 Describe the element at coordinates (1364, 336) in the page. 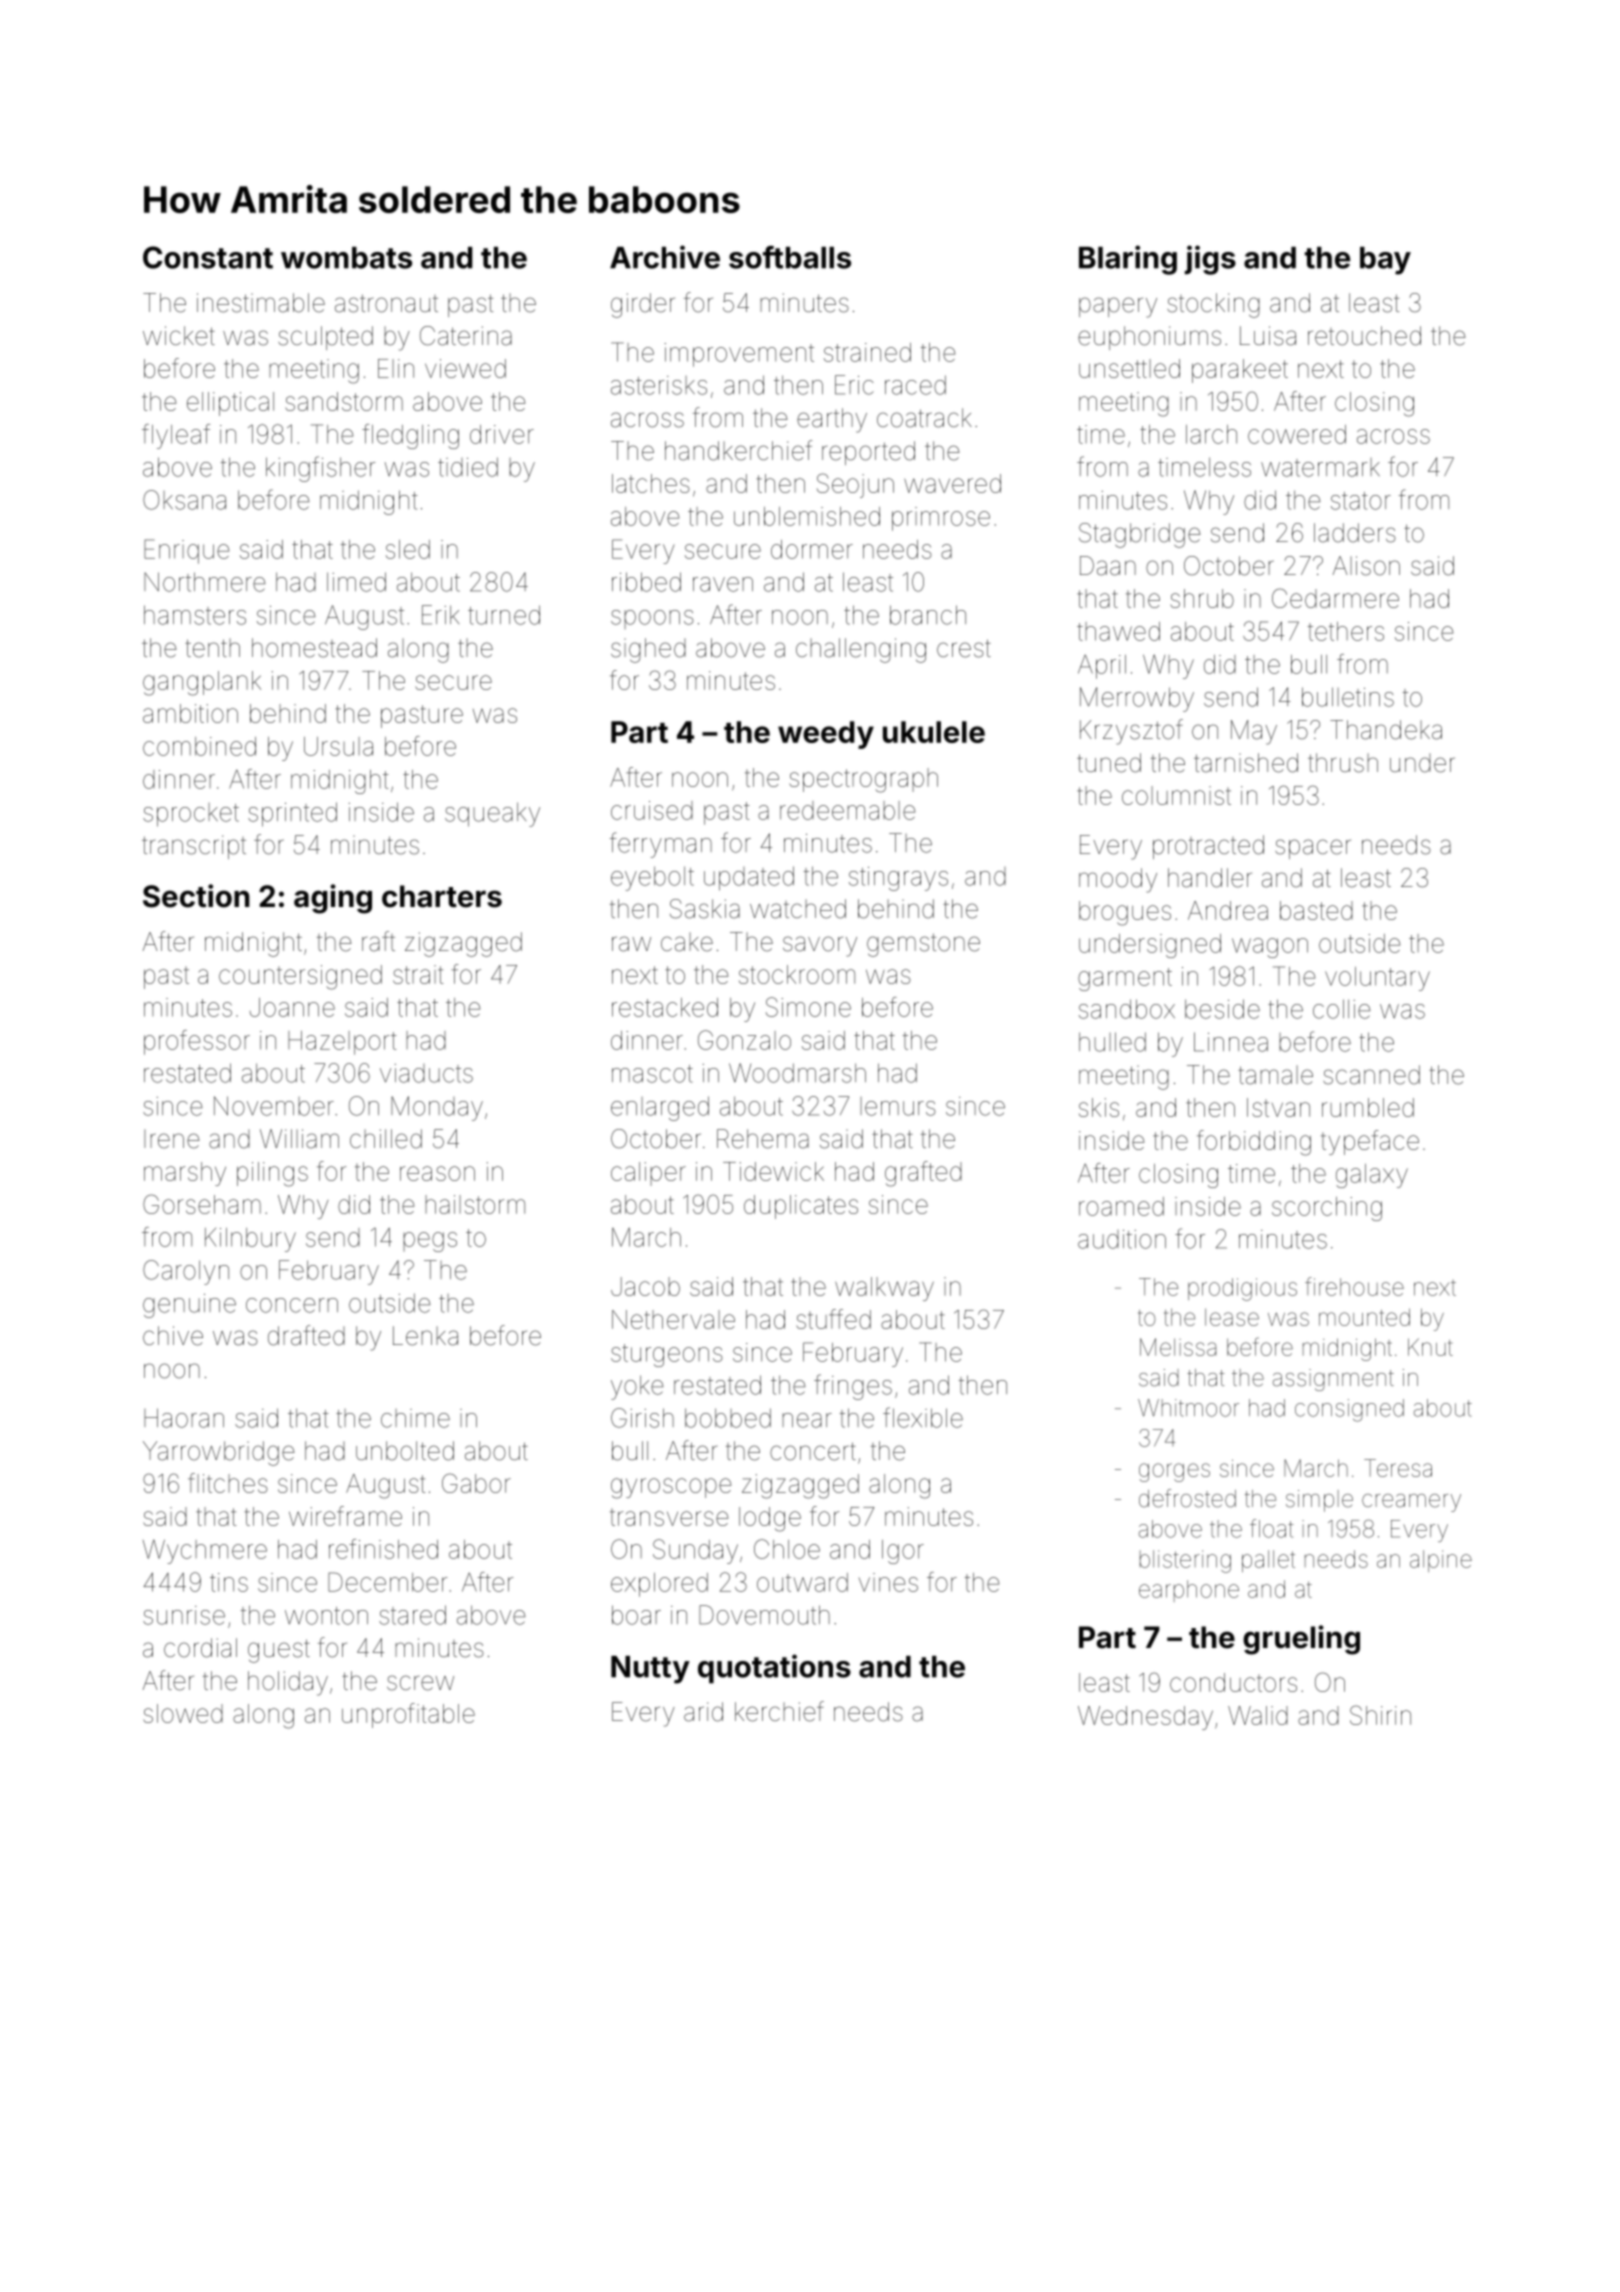

I see `retouched` at that location.
